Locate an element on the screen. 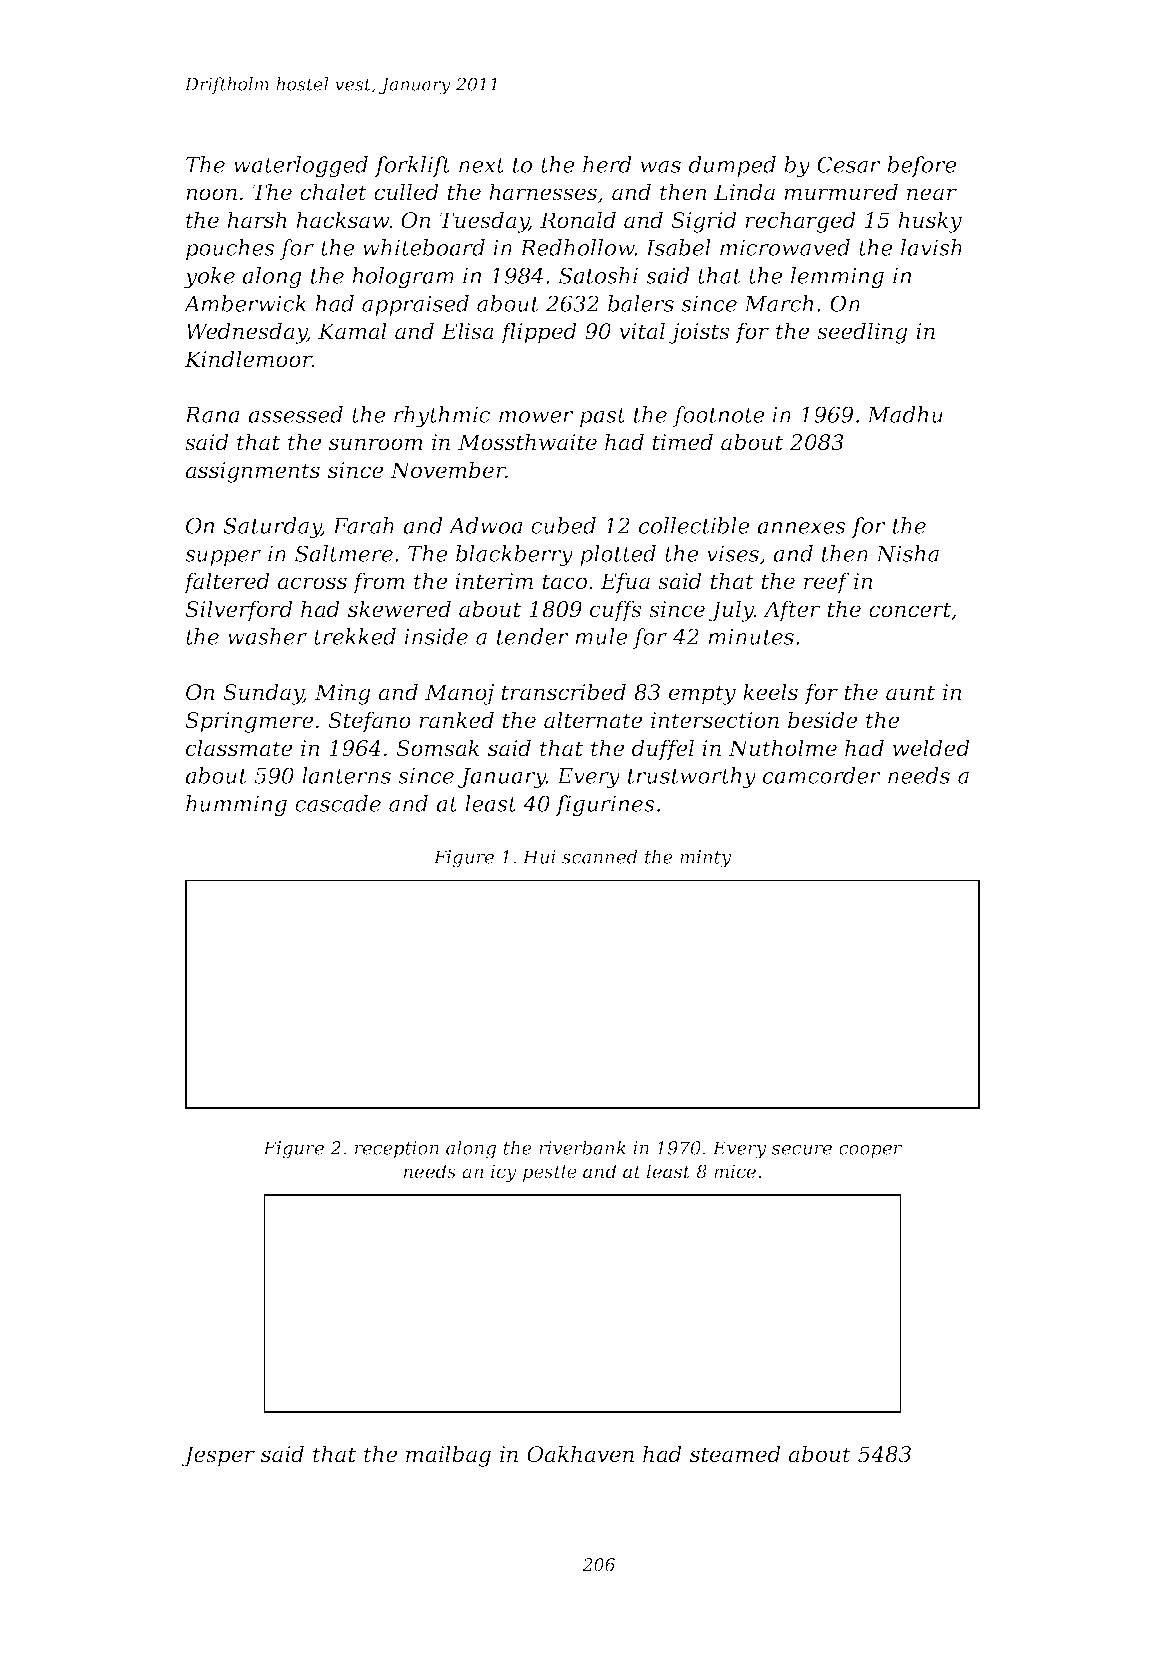  herd is located at coordinates (607, 164).
